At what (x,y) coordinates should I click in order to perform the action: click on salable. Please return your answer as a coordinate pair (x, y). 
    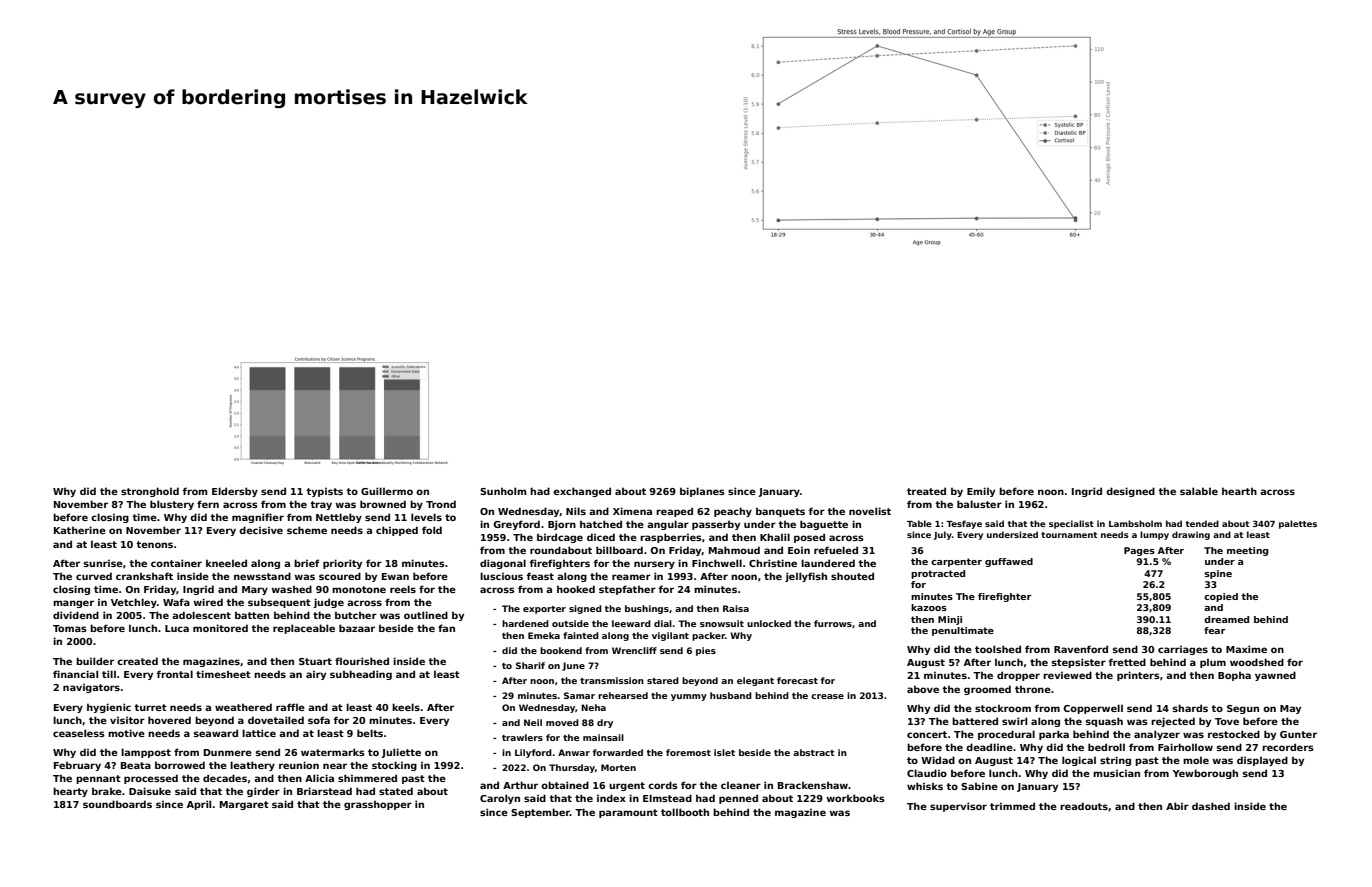
    Looking at the image, I should click on (1199, 491).
